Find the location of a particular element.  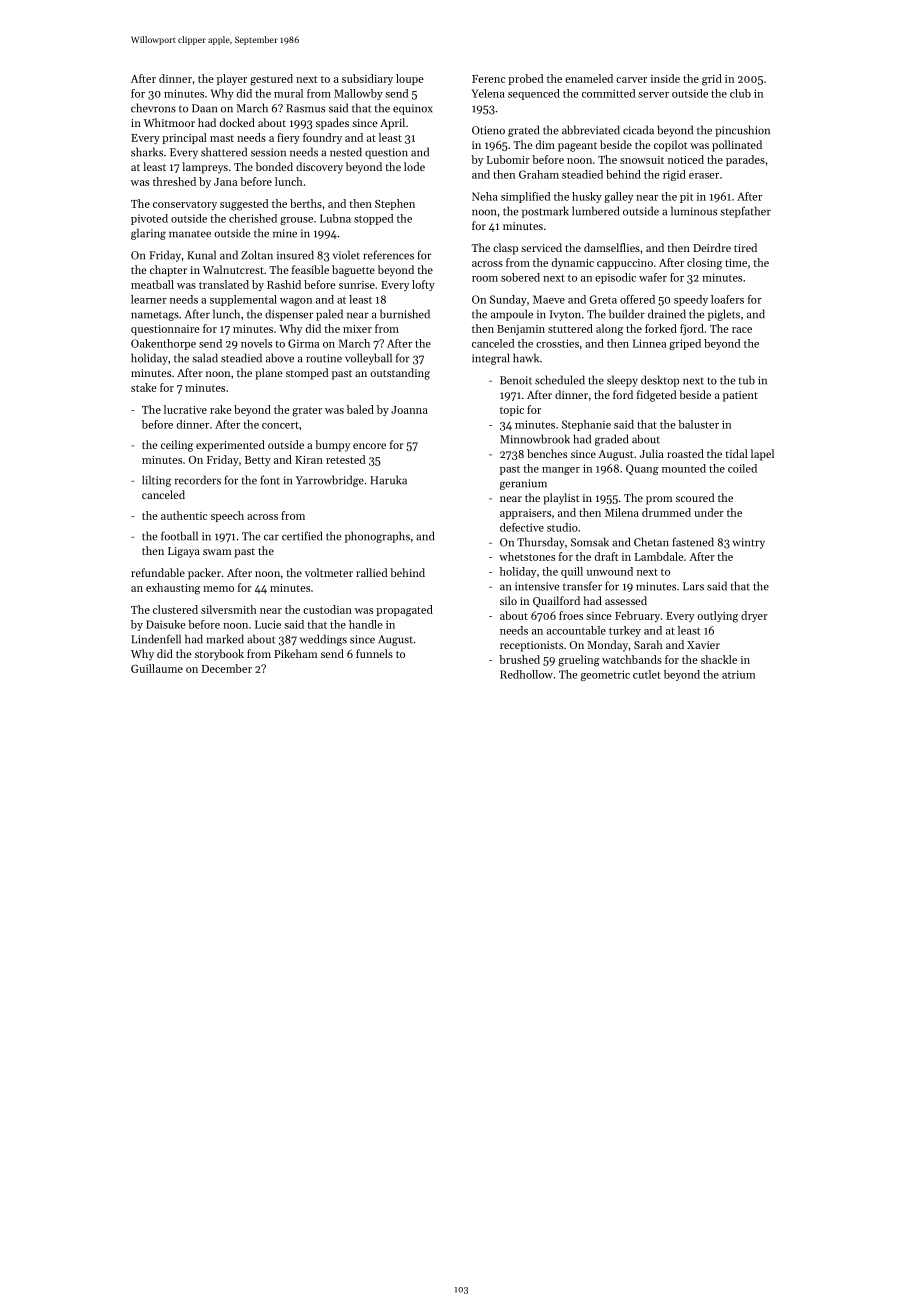

geranium is located at coordinates (523, 484).
